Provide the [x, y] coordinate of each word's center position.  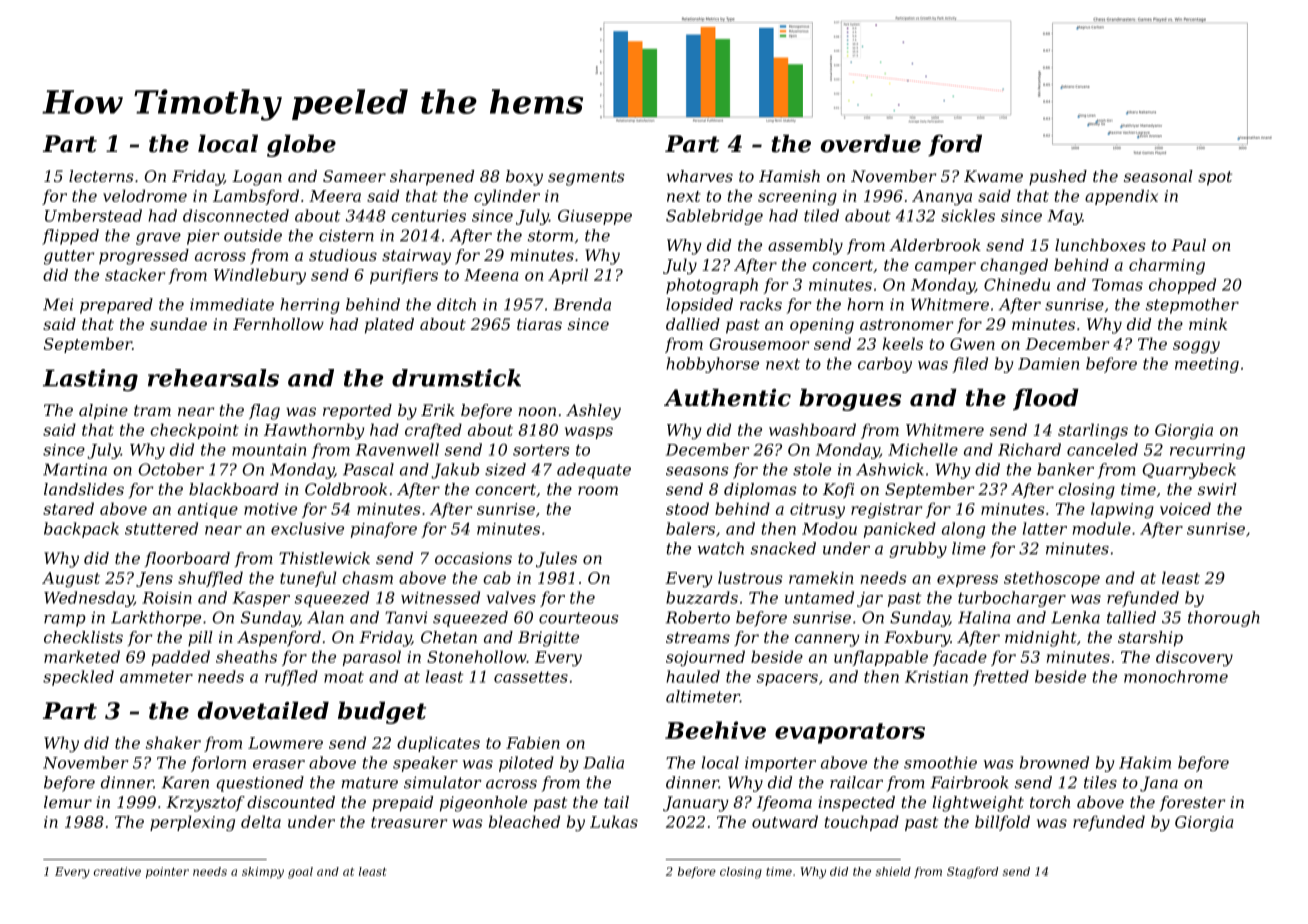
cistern [346, 235]
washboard [812, 429]
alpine [103, 412]
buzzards [702, 597]
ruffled [291, 678]
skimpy [263, 873]
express [967, 581]
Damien [1048, 364]
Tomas [1117, 285]
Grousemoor [759, 344]
